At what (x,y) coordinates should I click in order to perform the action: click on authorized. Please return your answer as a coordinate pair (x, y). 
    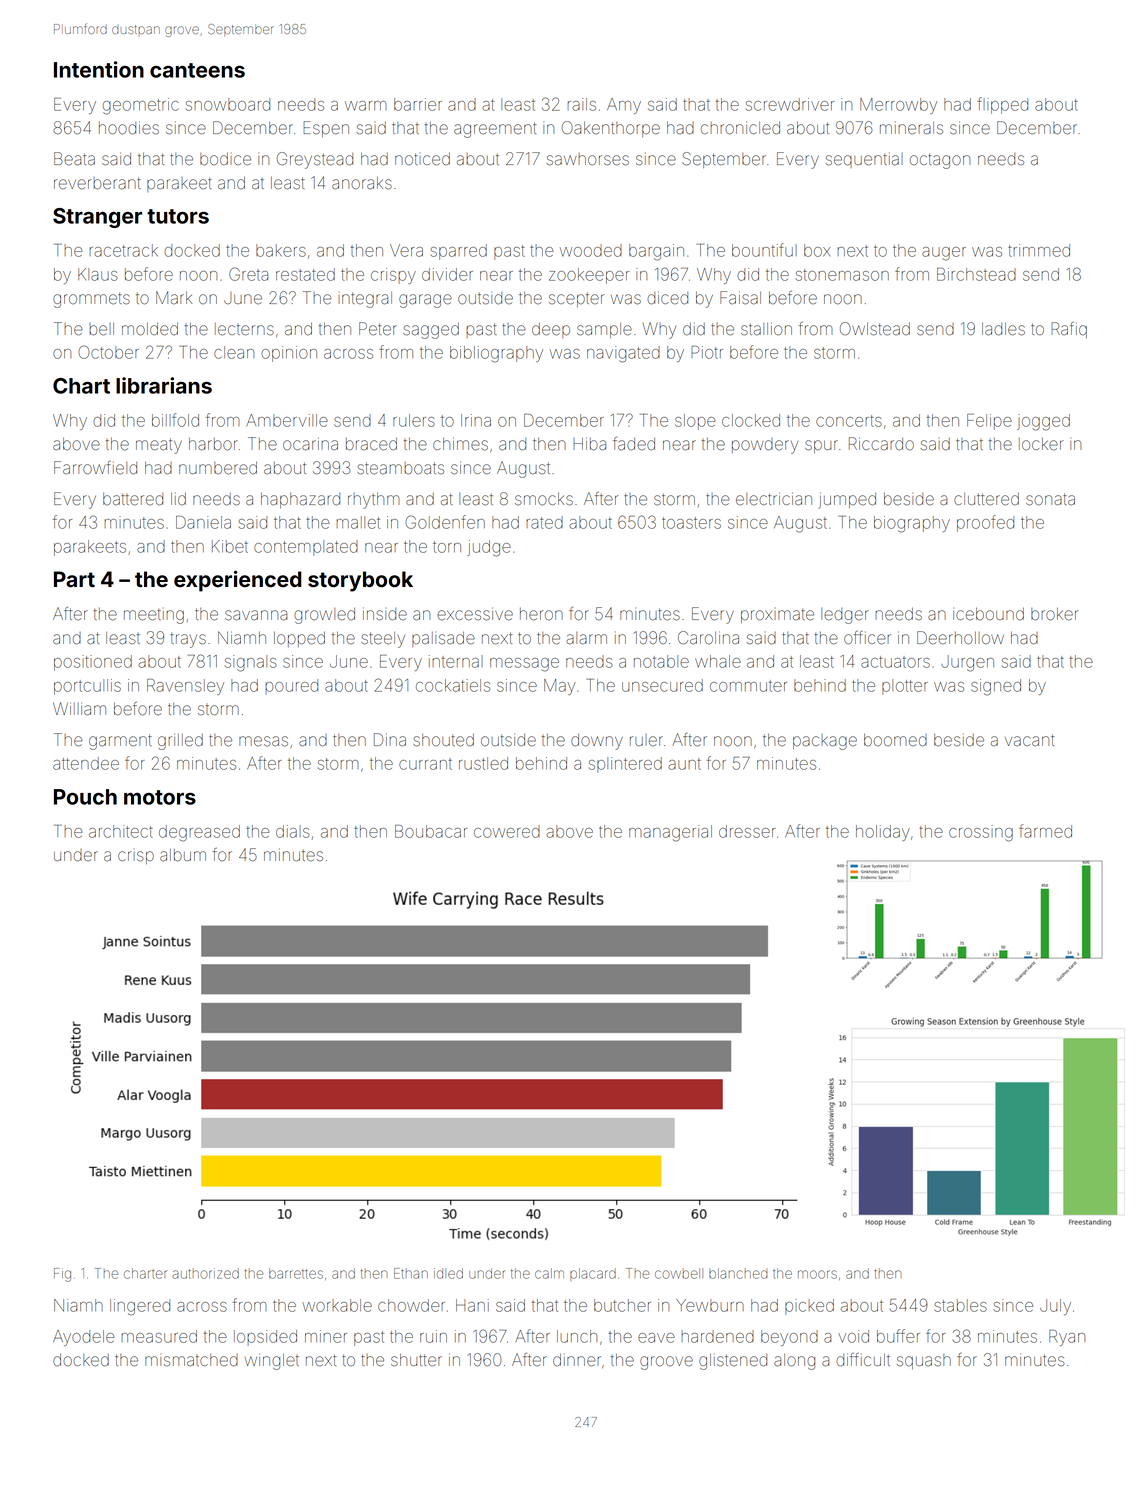
    Looking at the image, I should click on (206, 1273).
